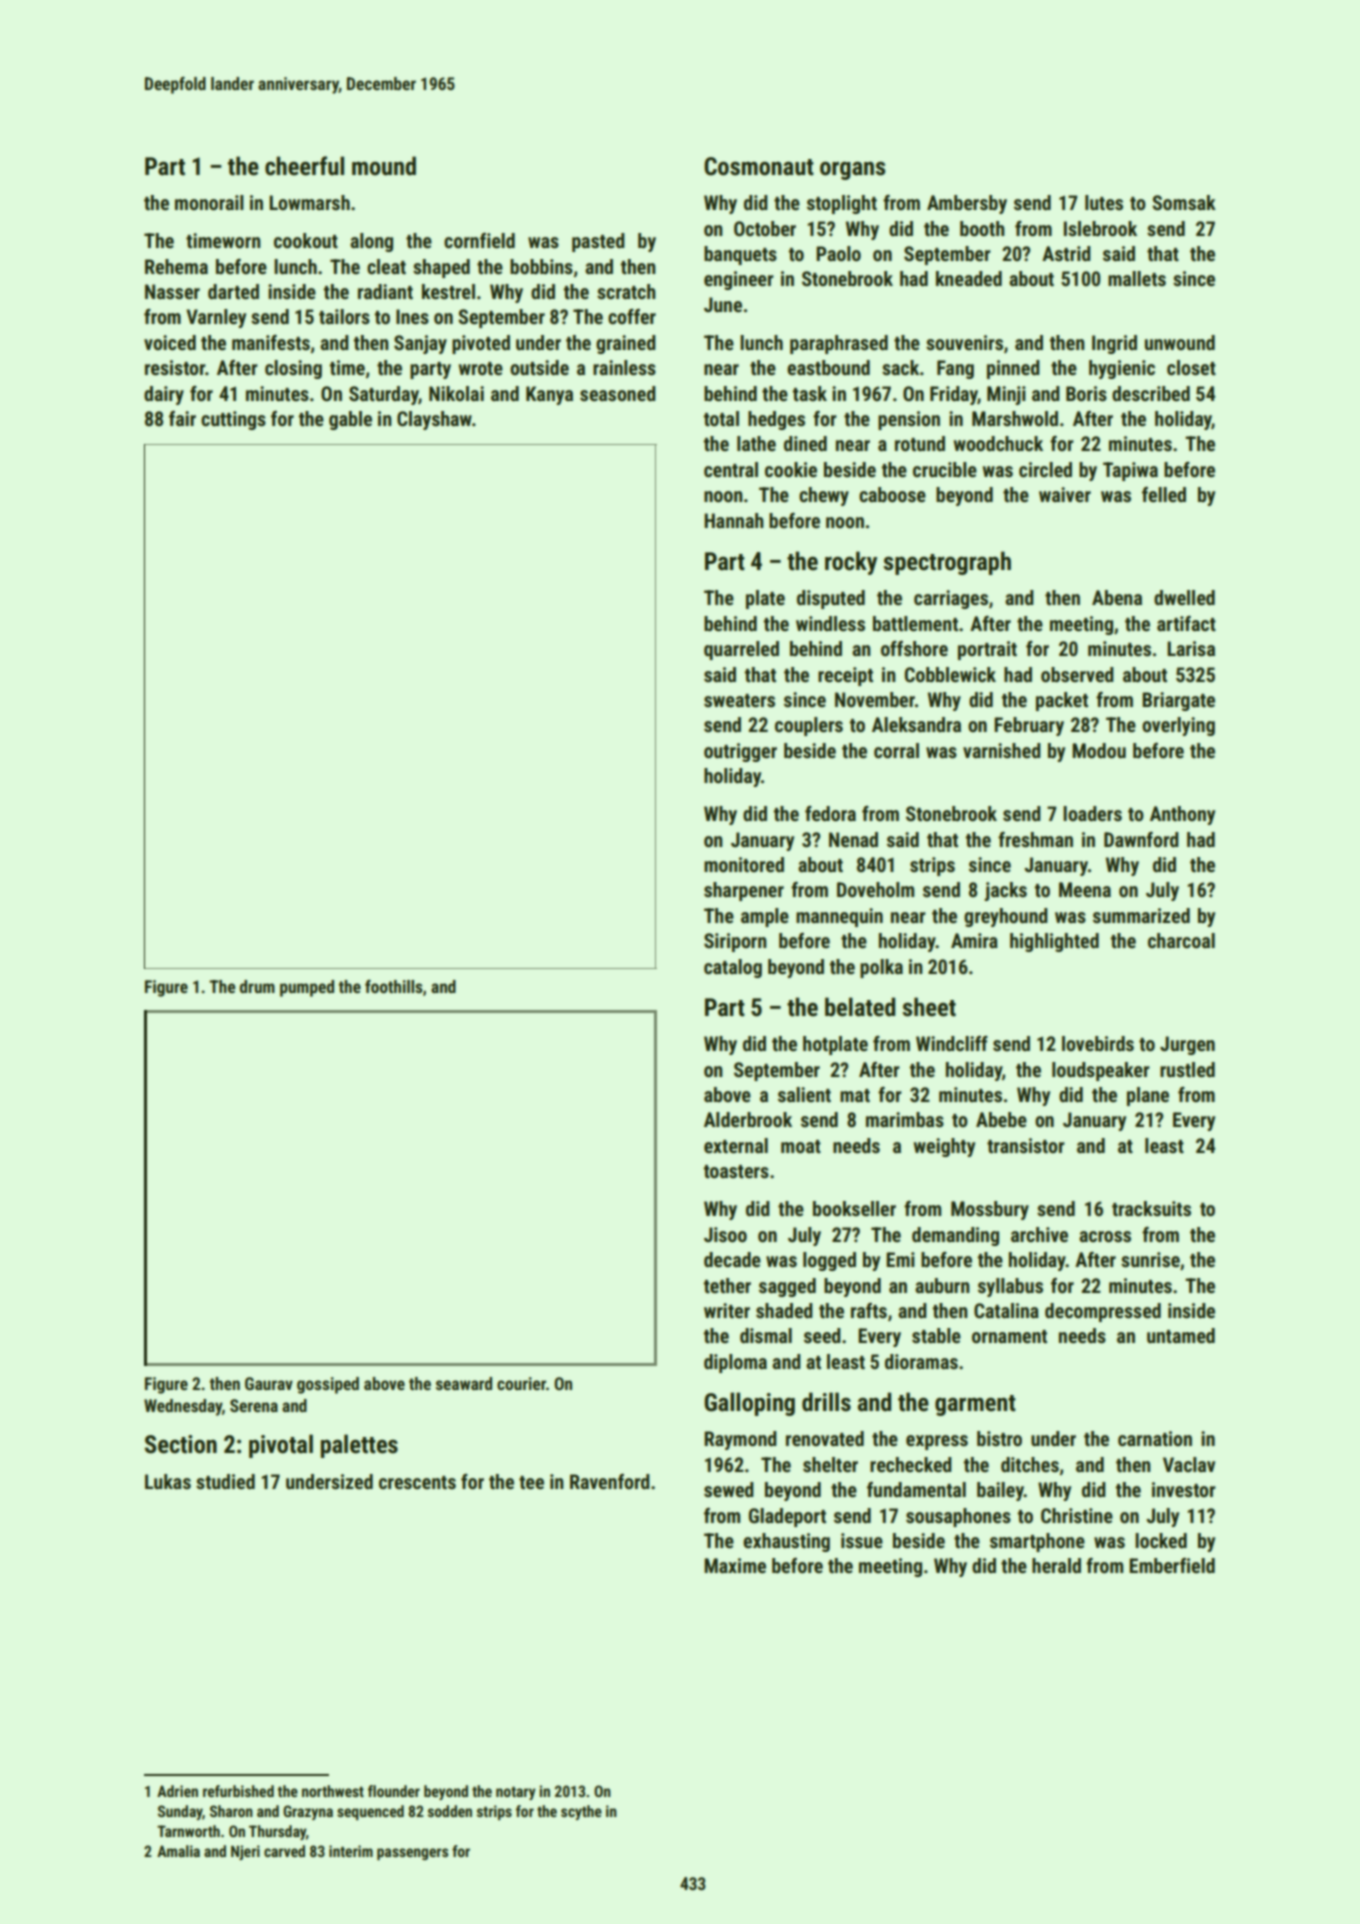  What do you see at coordinates (254, 1405) in the image?
I see `Serena` at bounding box center [254, 1405].
